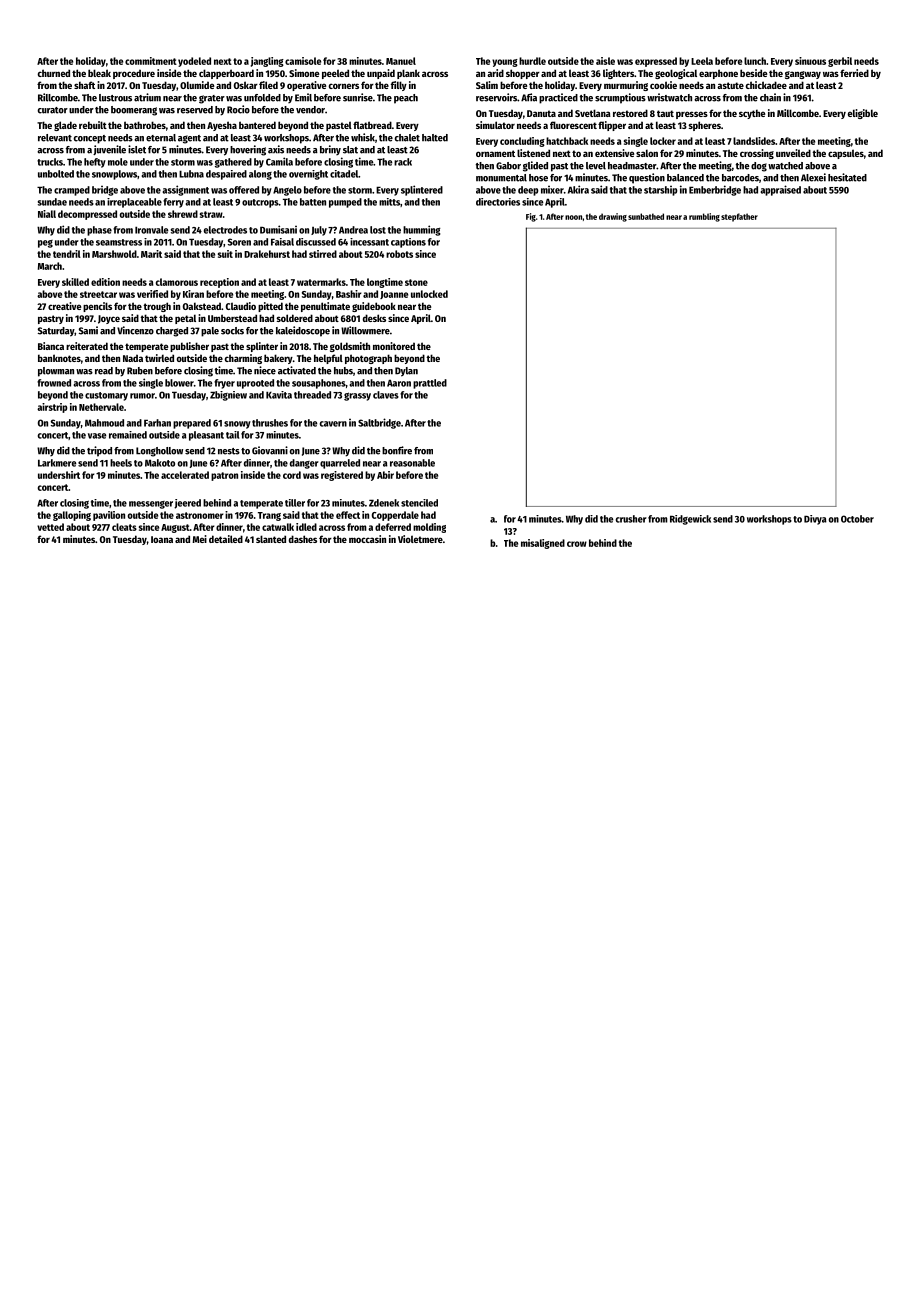 This document has height=1308, width=924. Describe the element at coordinates (739, 217) in the document. I see `stepfather` at that location.
